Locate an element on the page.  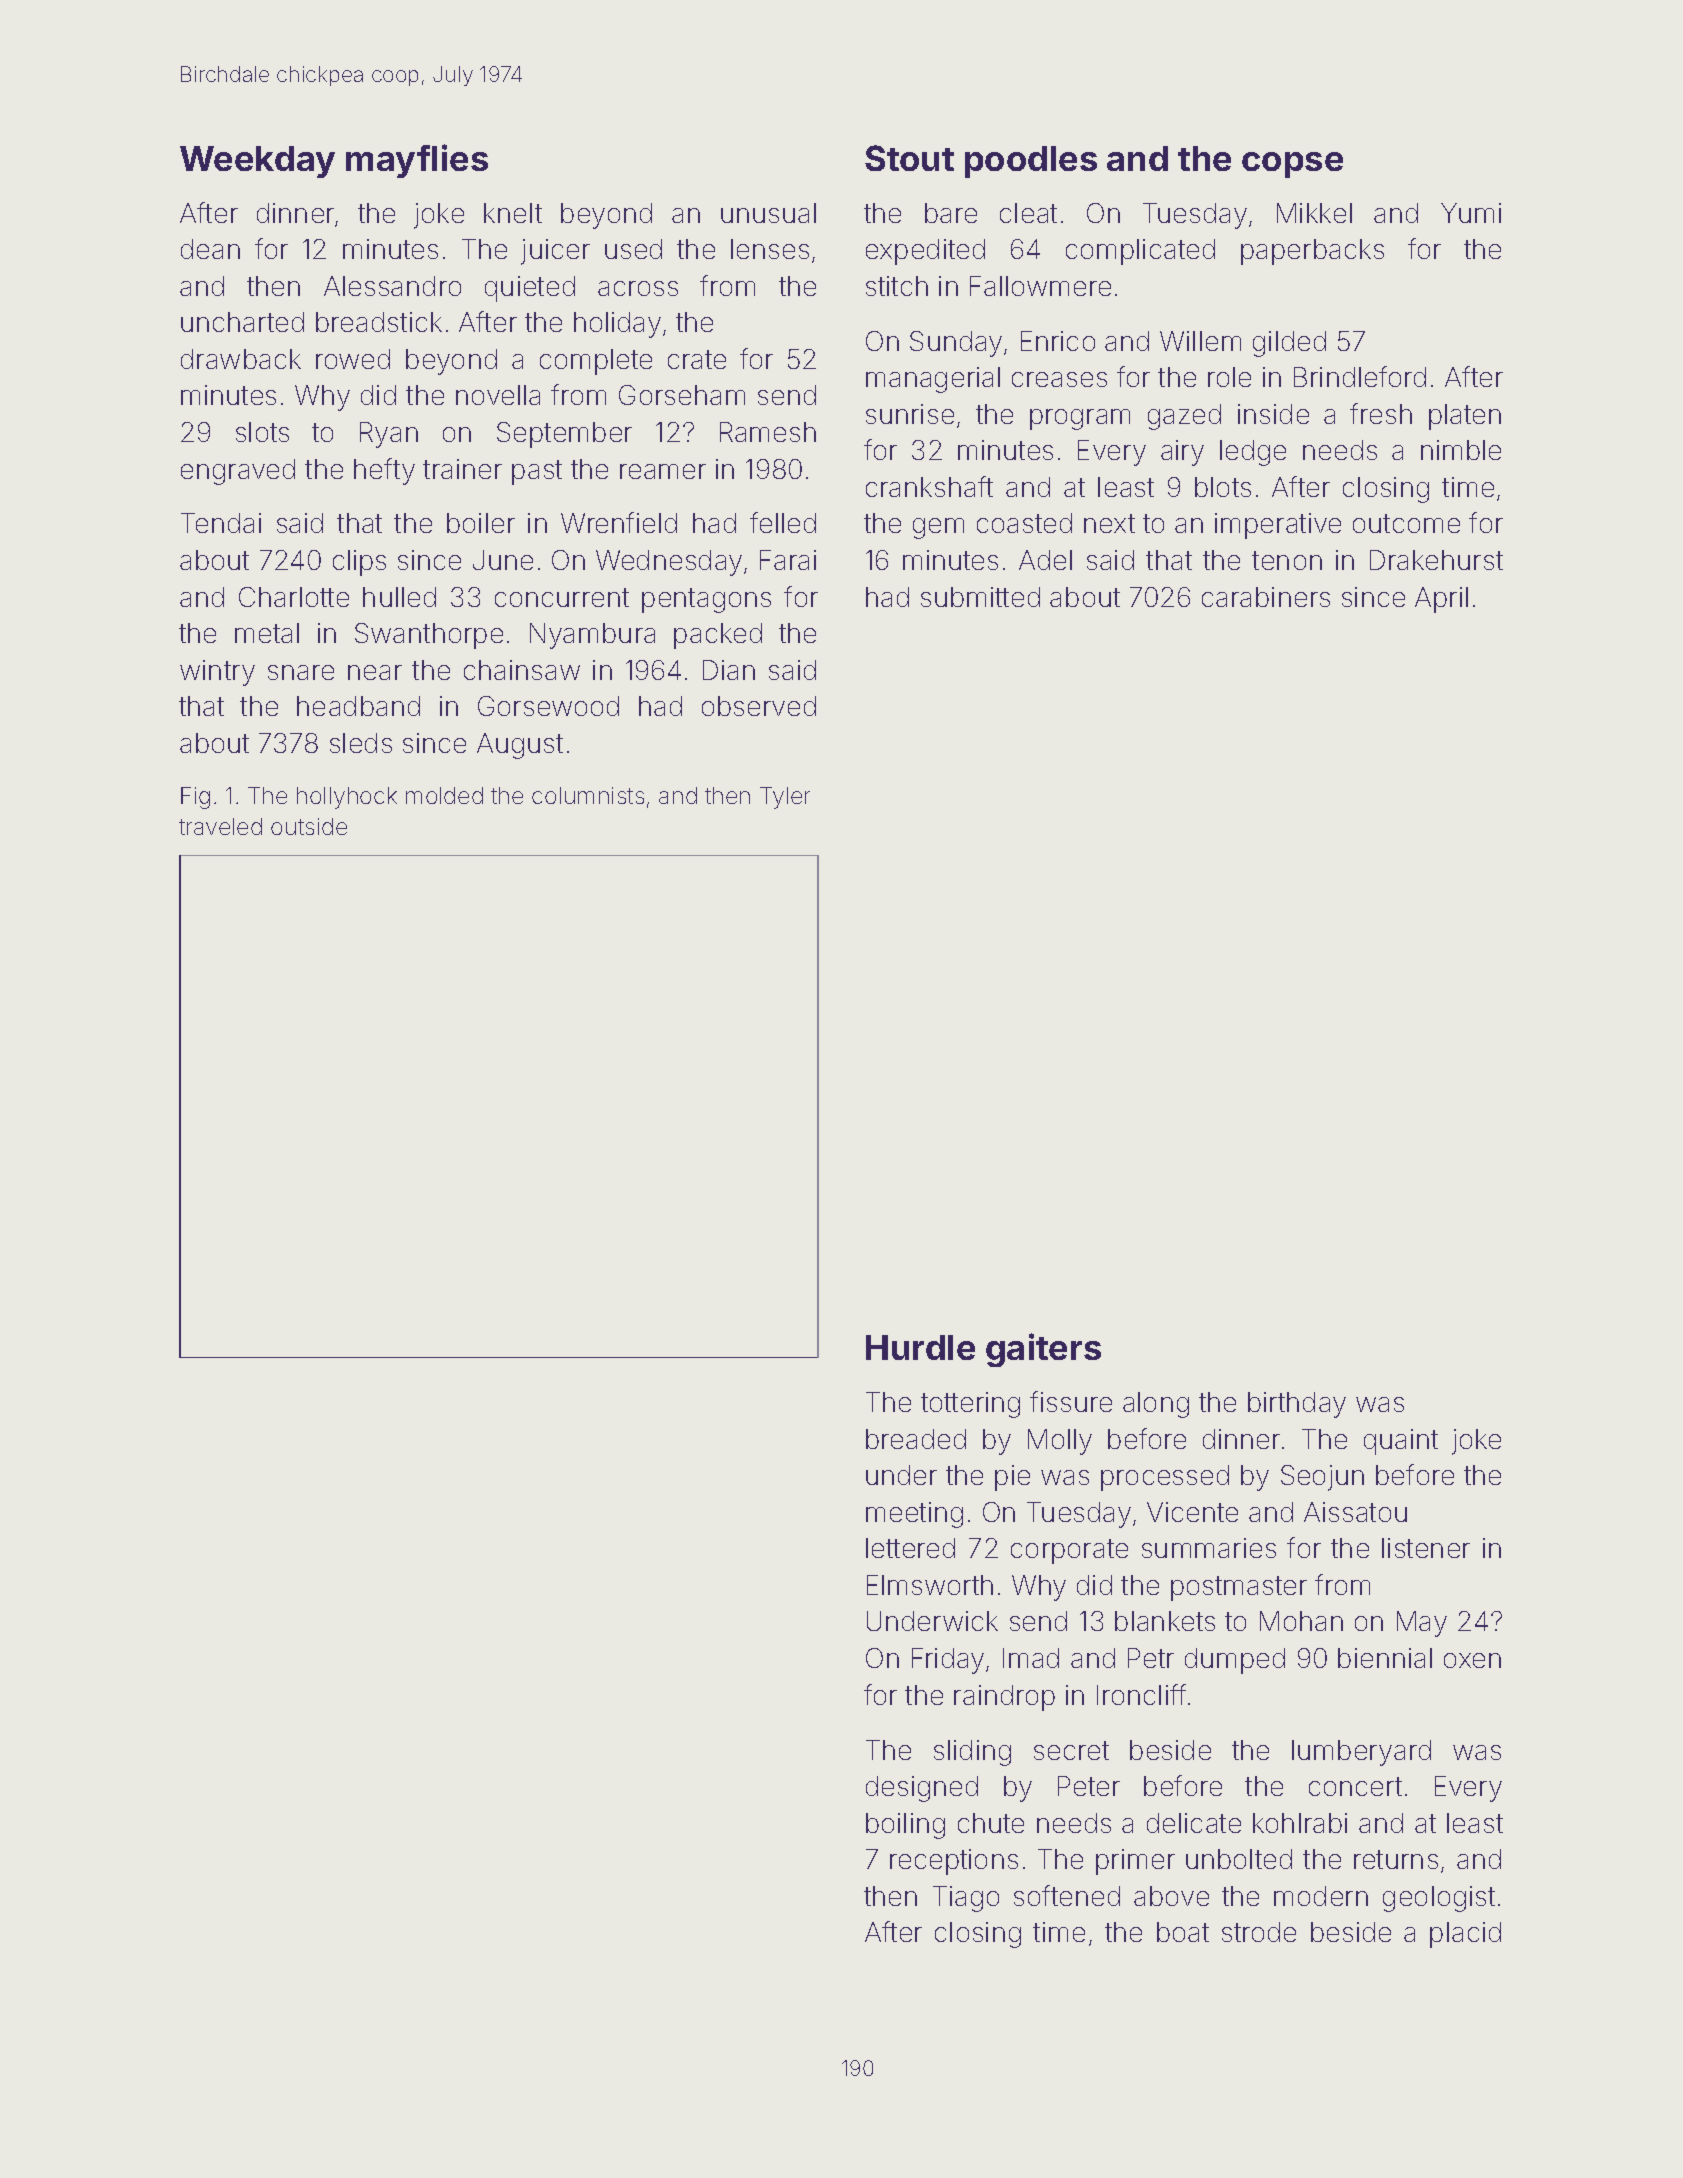
traveled is located at coordinates (220, 826).
